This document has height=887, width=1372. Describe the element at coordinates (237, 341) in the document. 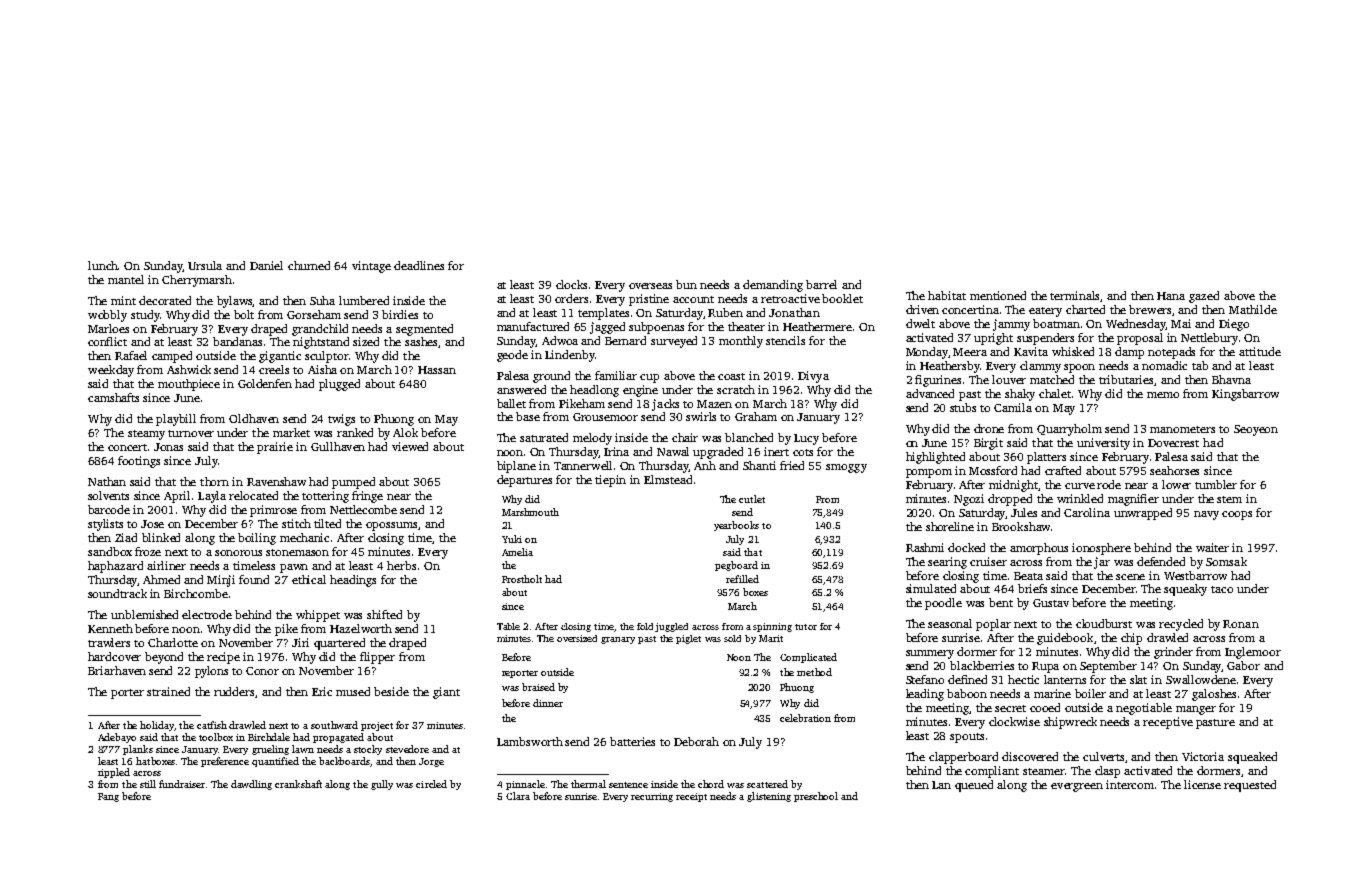

I see `bandanas` at that location.
